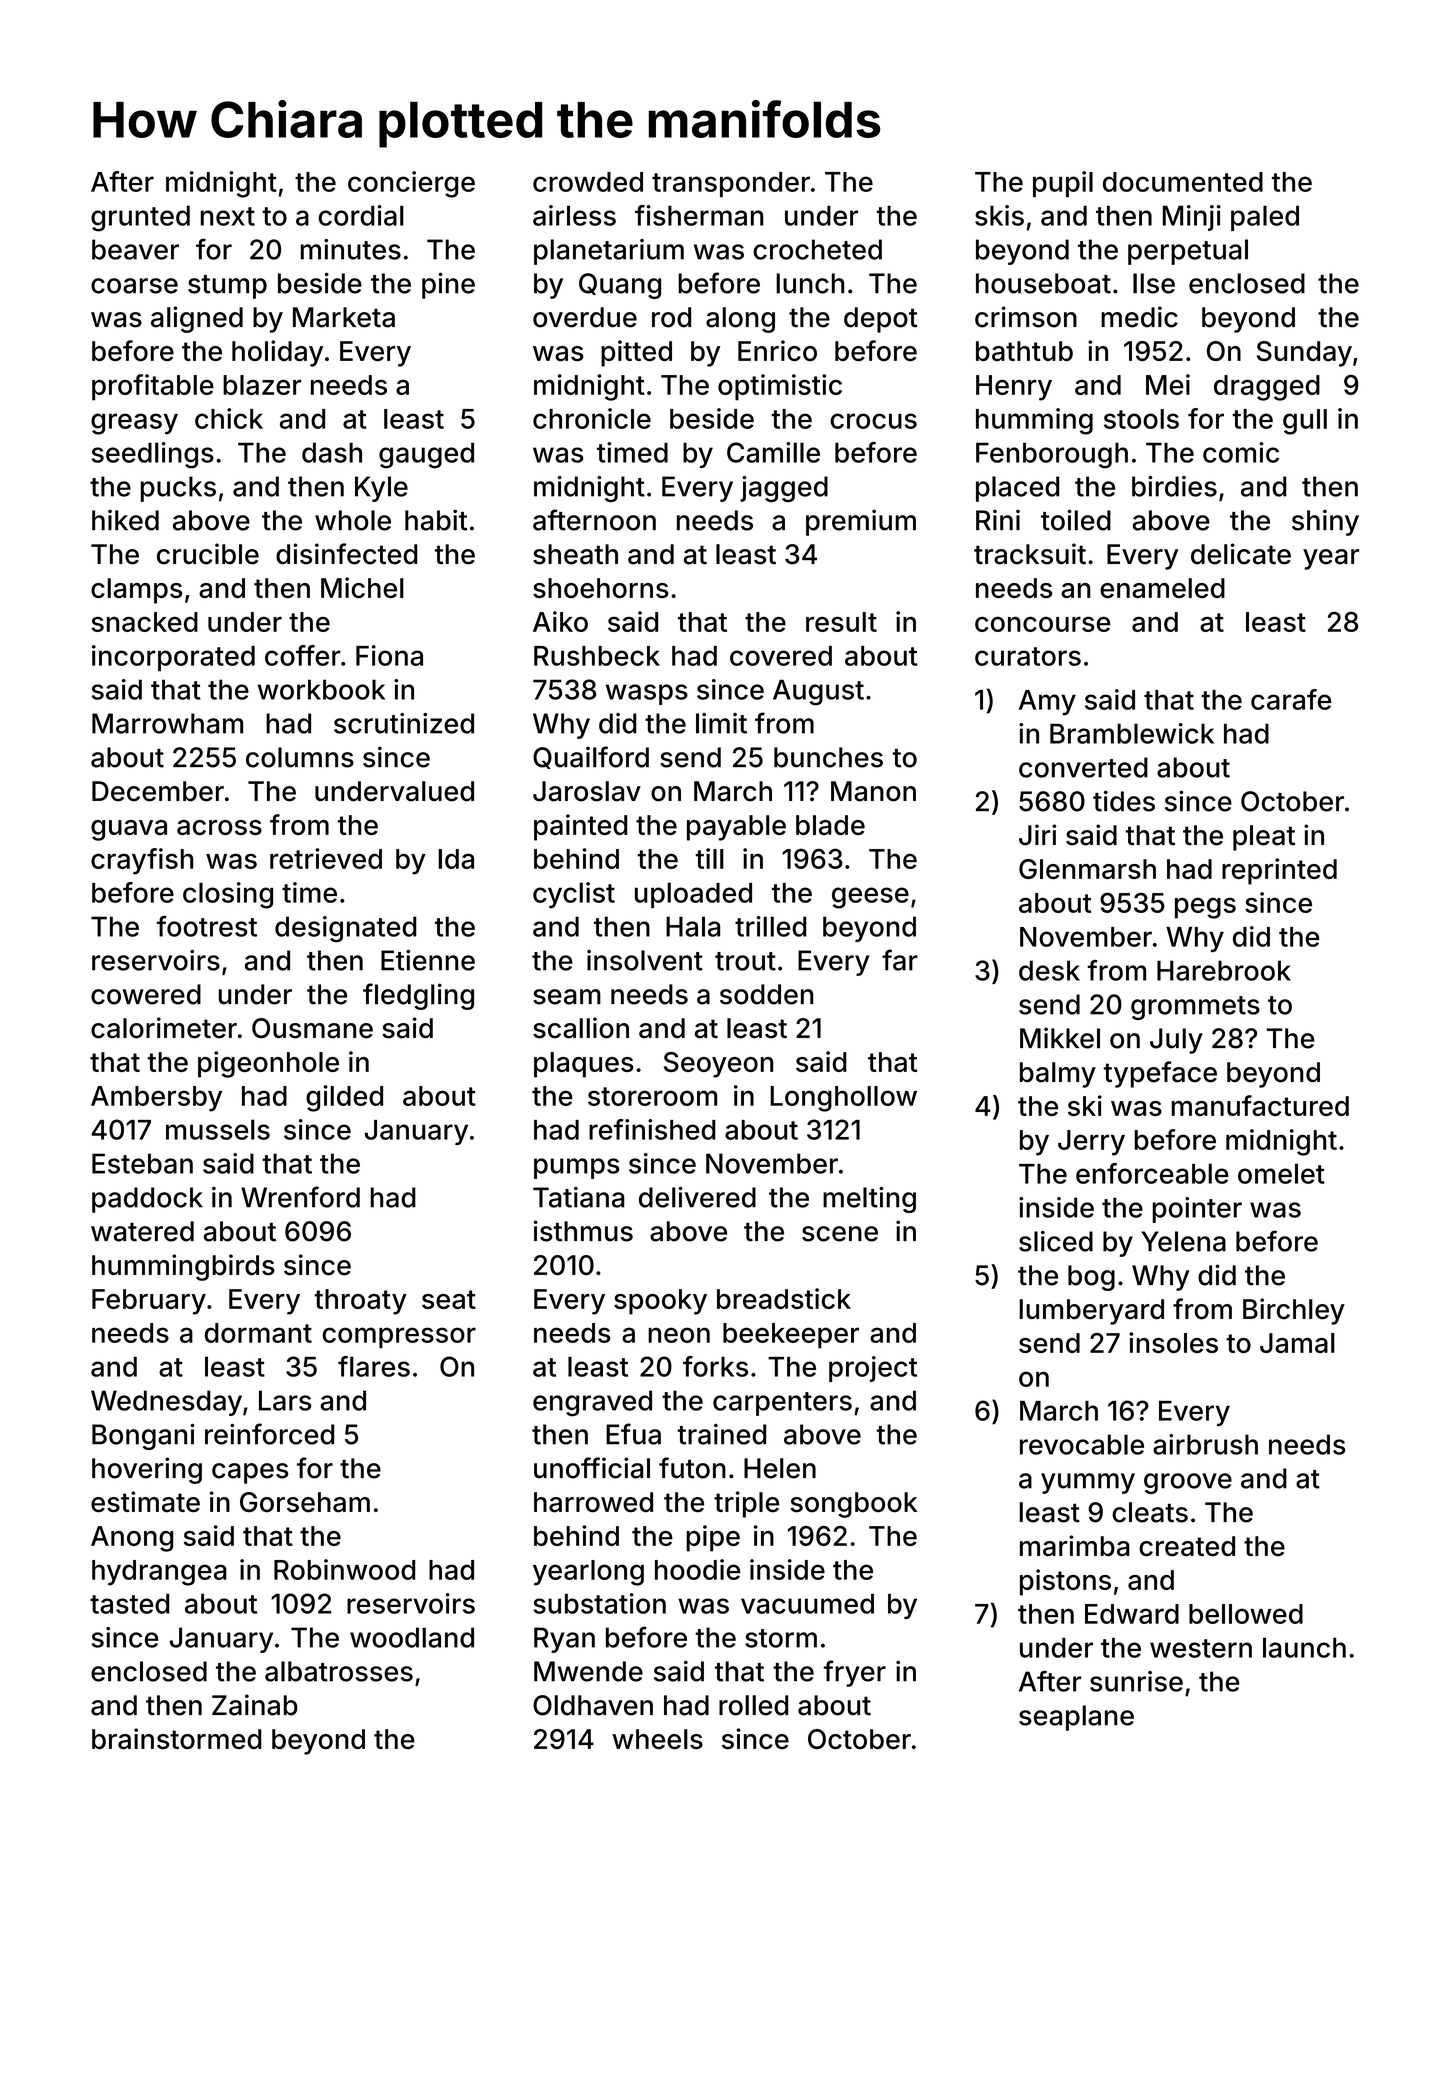 The width and height of the screenshot is (1450, 2100). I want to click on concourse, so click(1042, 624).
